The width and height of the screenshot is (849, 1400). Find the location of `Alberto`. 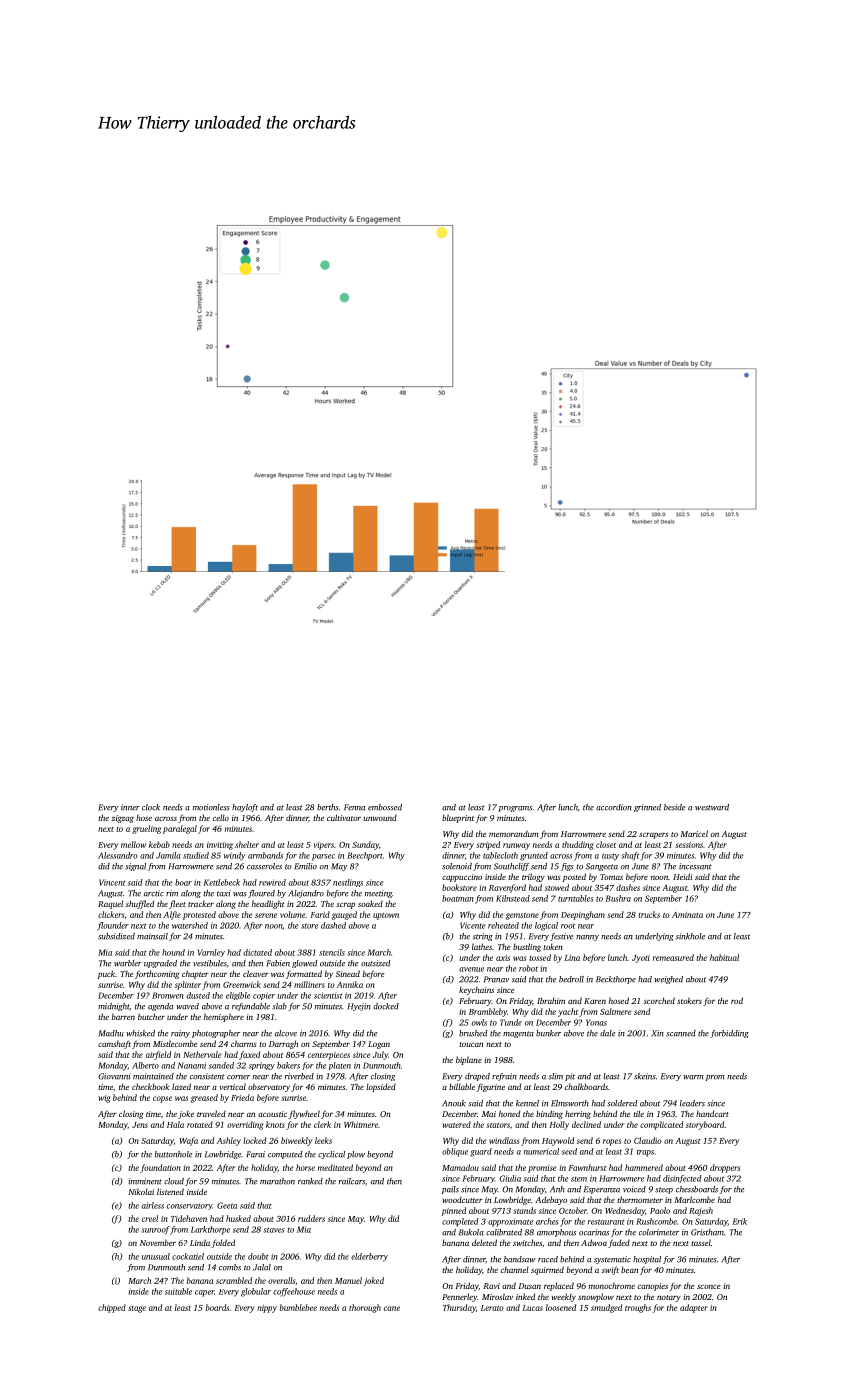

Alberto is located at coordinates (145, 1065).
